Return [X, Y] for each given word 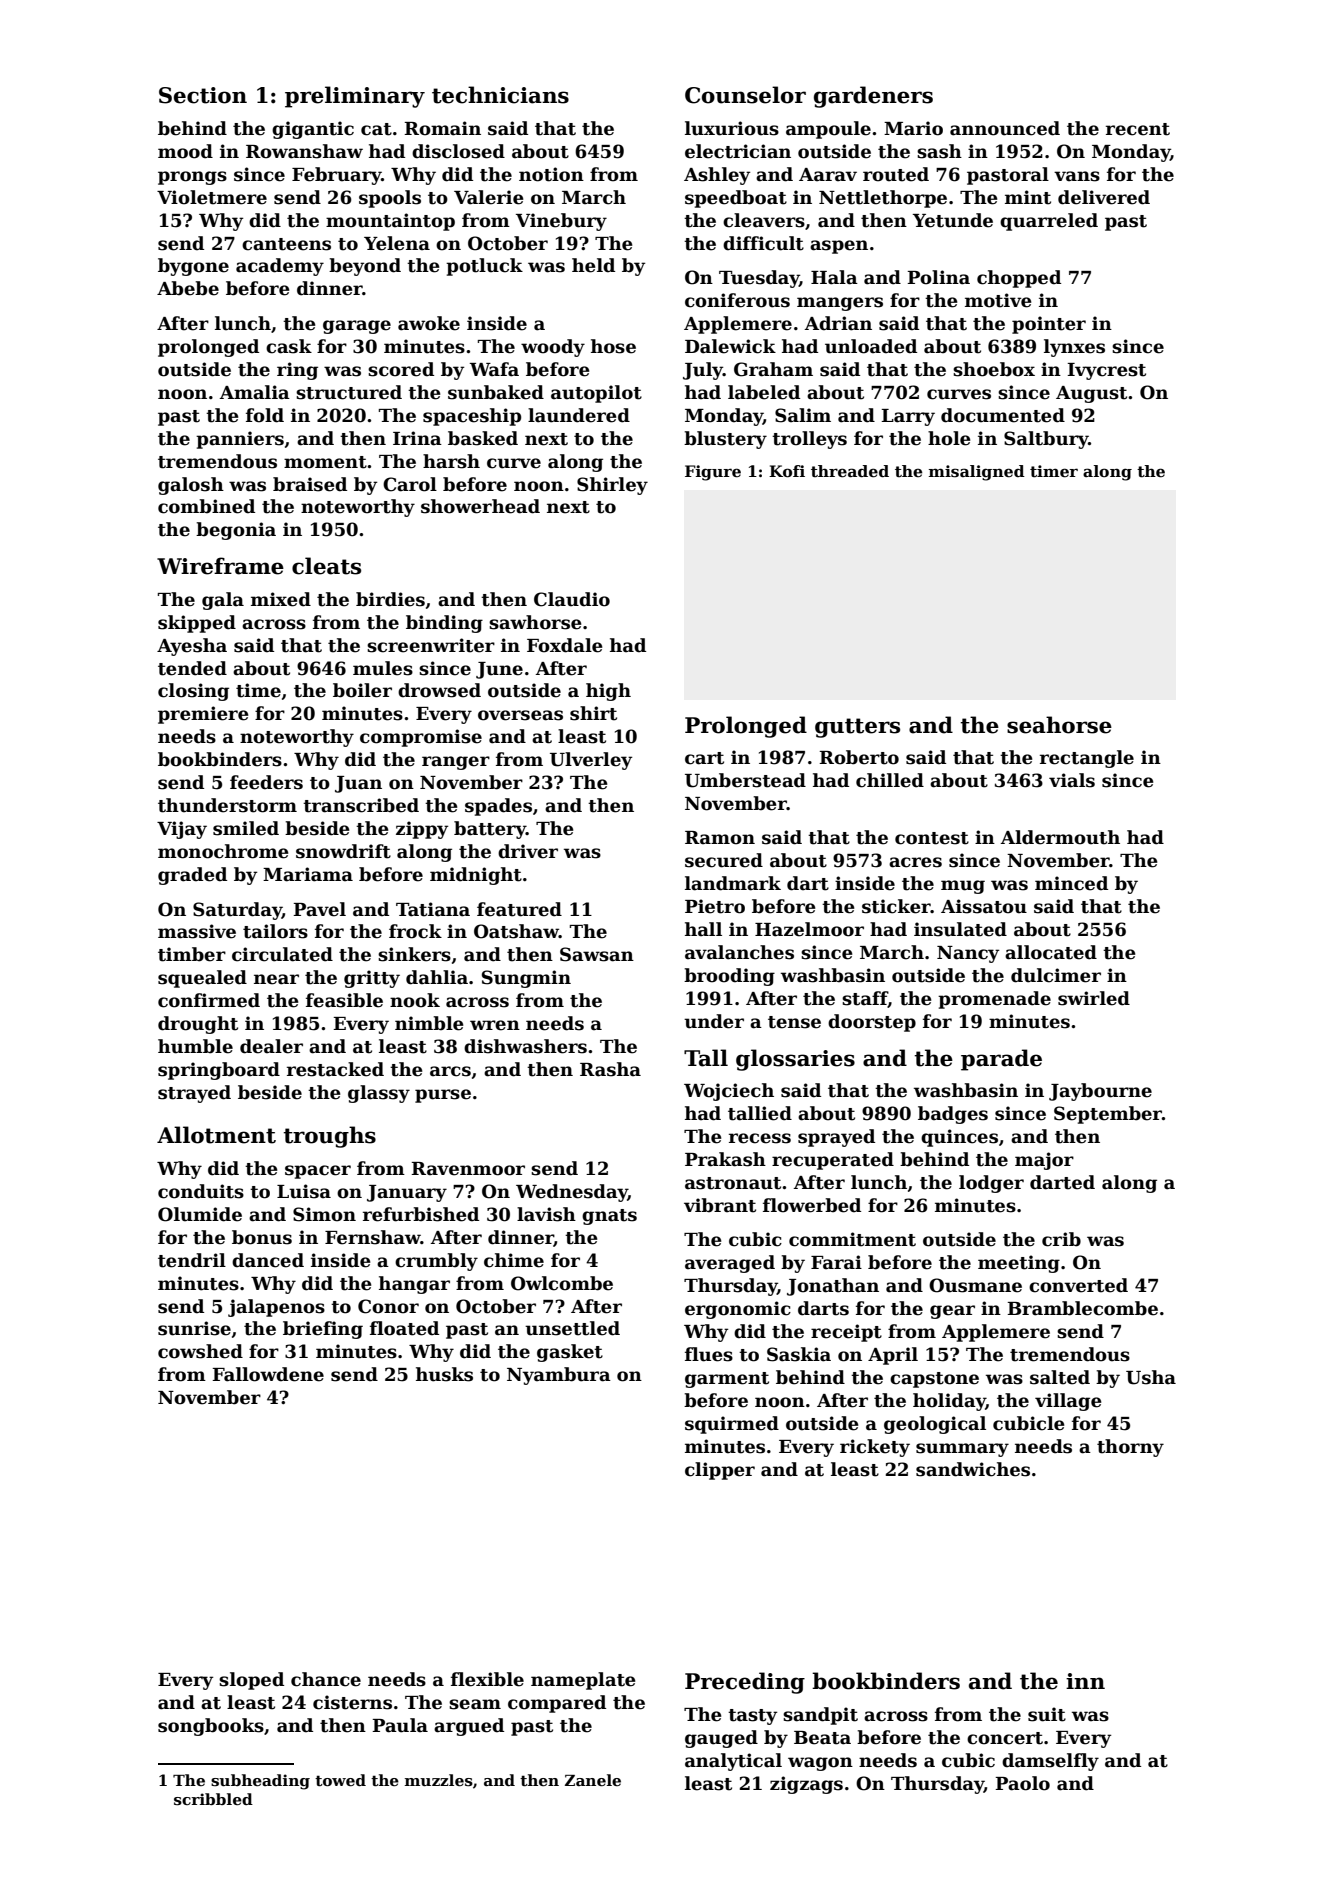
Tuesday [759, 279]
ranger [456, 763]
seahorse [1059, 725]
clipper [720, 1471]
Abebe [188, 288]
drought [198, 1025]
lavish [546, 1214]
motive [998, 300]
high [608, 692]
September [1108, 1115]
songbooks [211, 1727]
